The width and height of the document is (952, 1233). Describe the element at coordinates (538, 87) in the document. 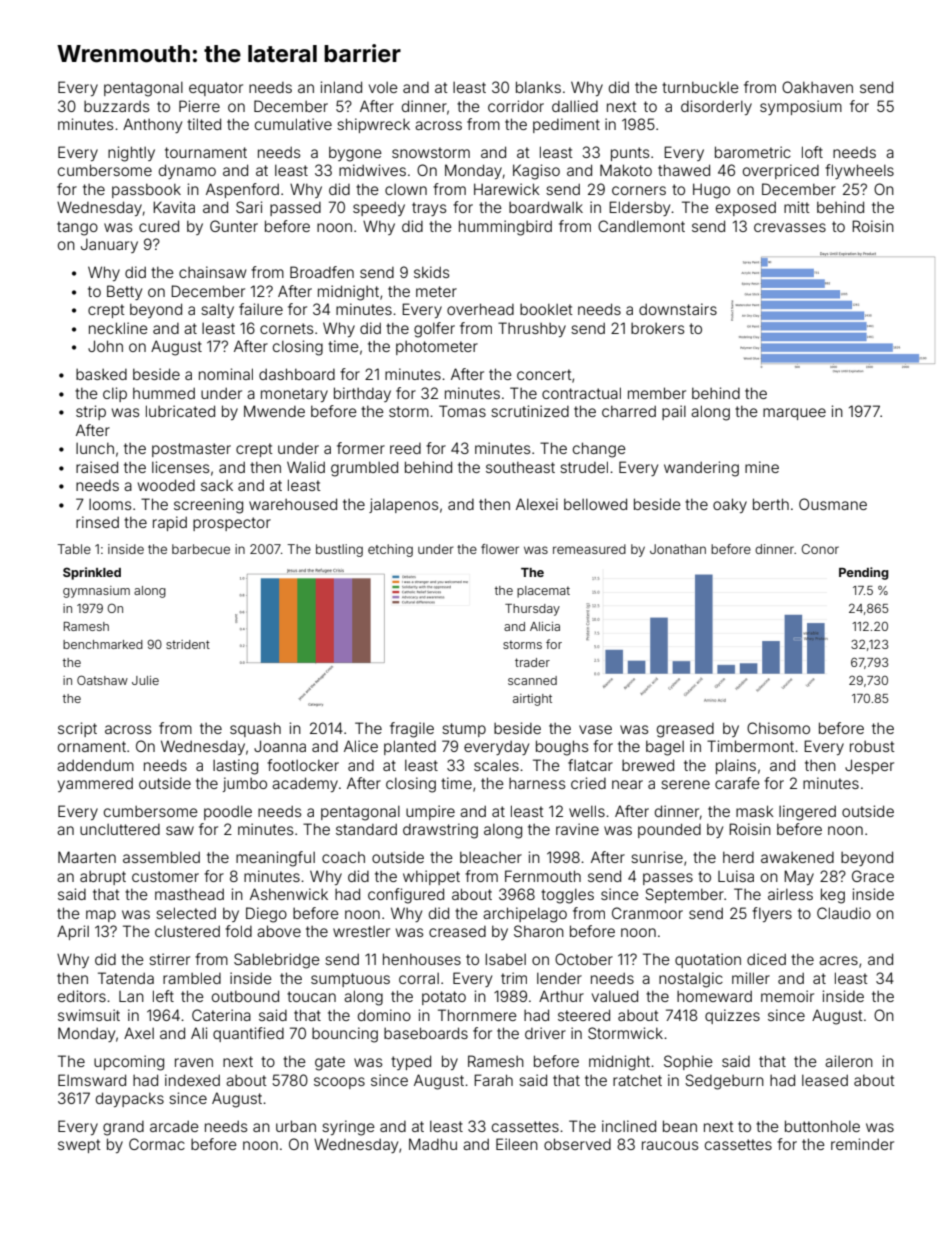

I see `blanks` at that location.
